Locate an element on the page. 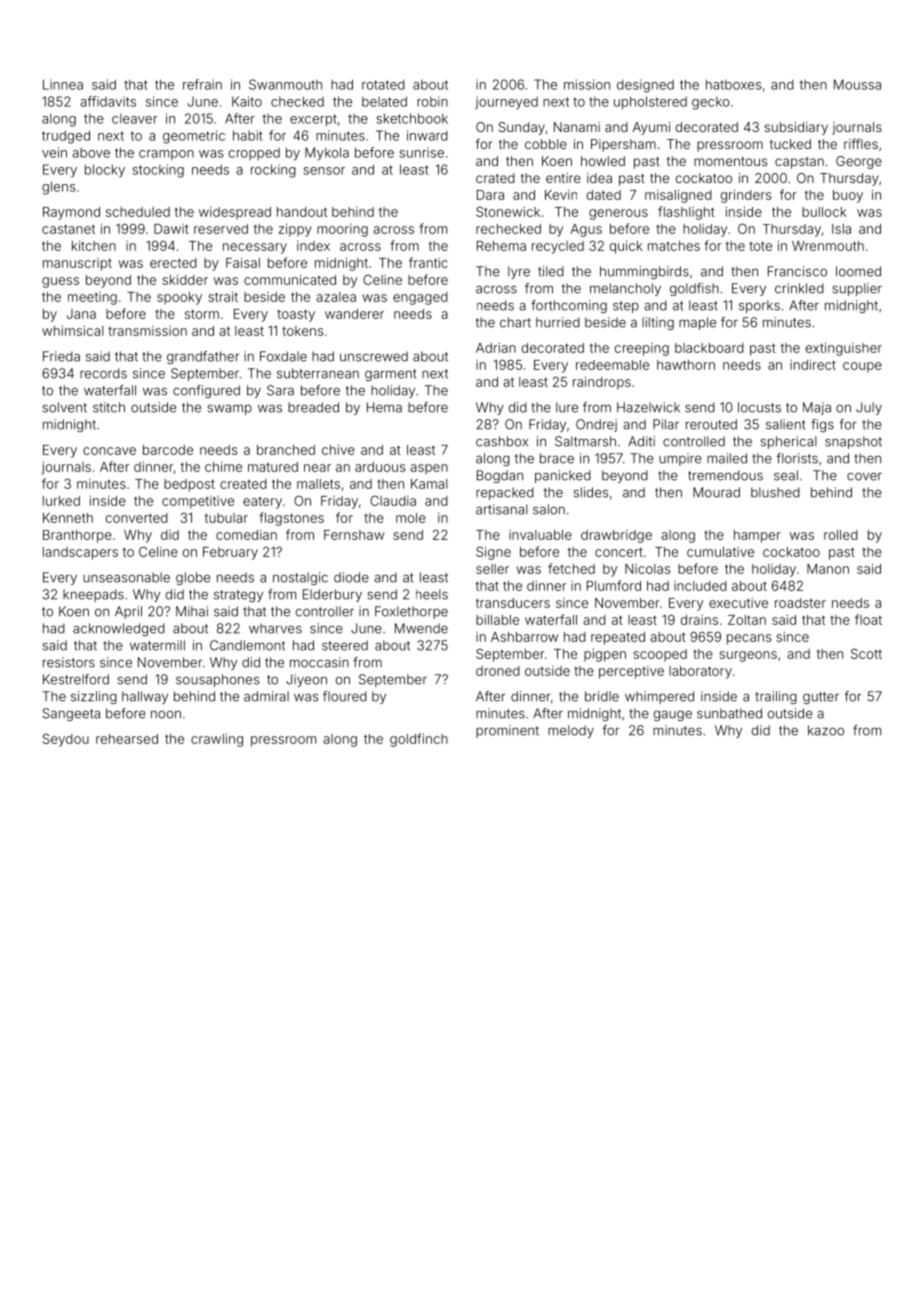 Image resolution: width=924 pixels, height=1308 pixels. manuscript is located at coordinates (77, 264).
